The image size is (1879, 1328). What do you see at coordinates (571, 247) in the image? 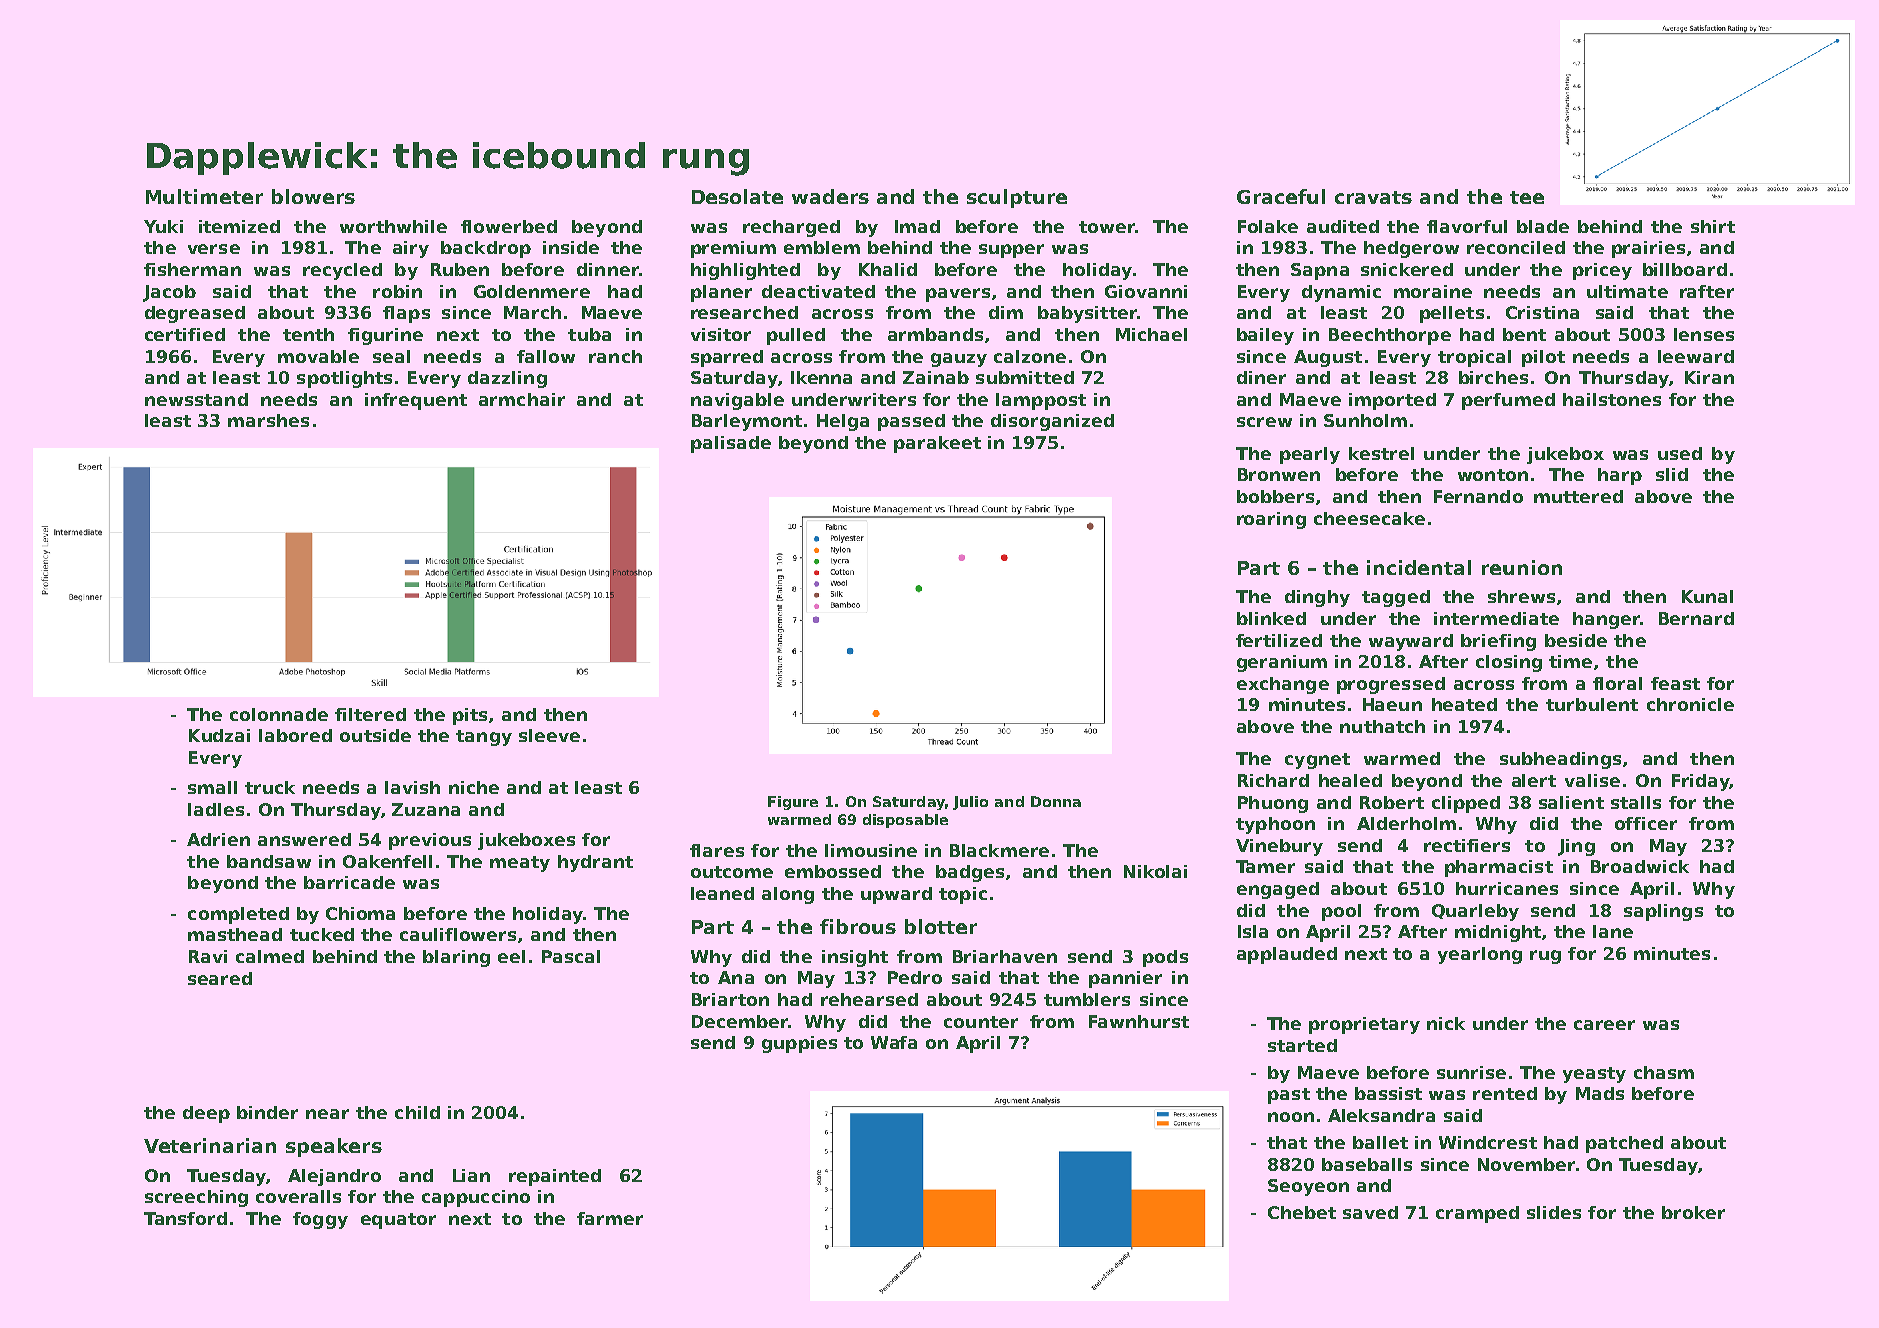
I see `inside` at bounding box center [571, 247].
